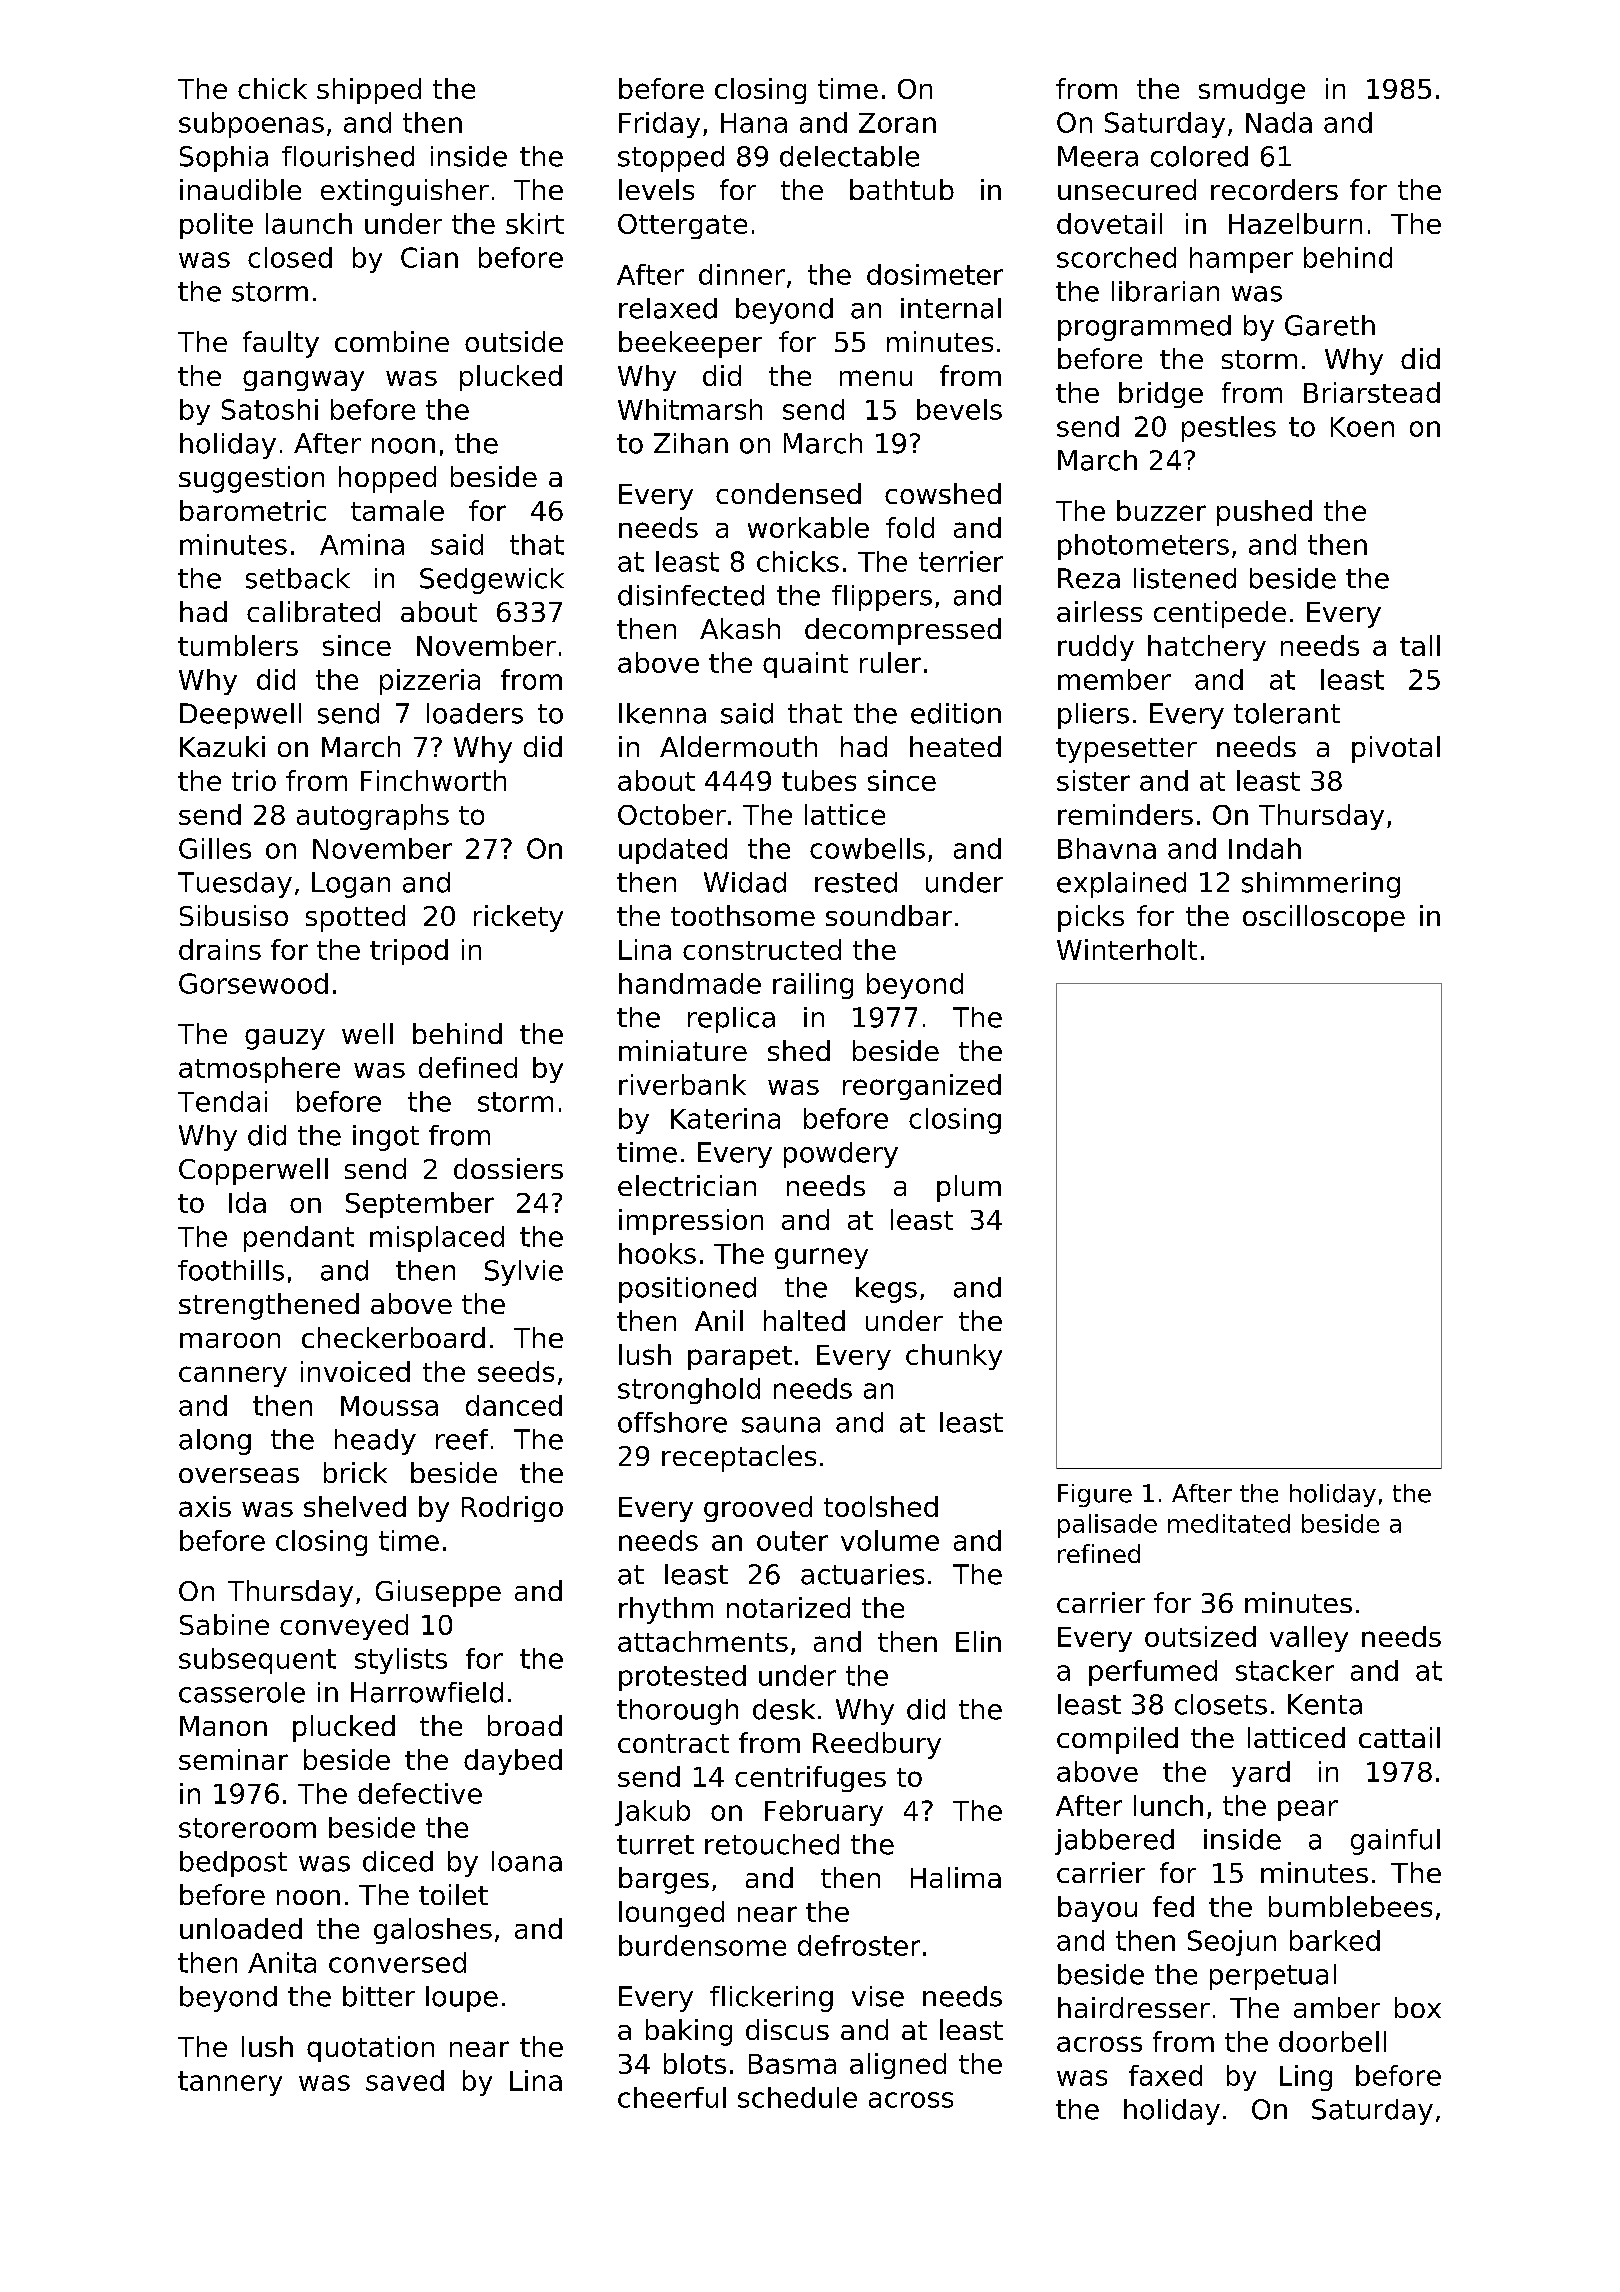  Describe the element at coordinates (897, 123) in the image. I see `Zoran` at that location.
